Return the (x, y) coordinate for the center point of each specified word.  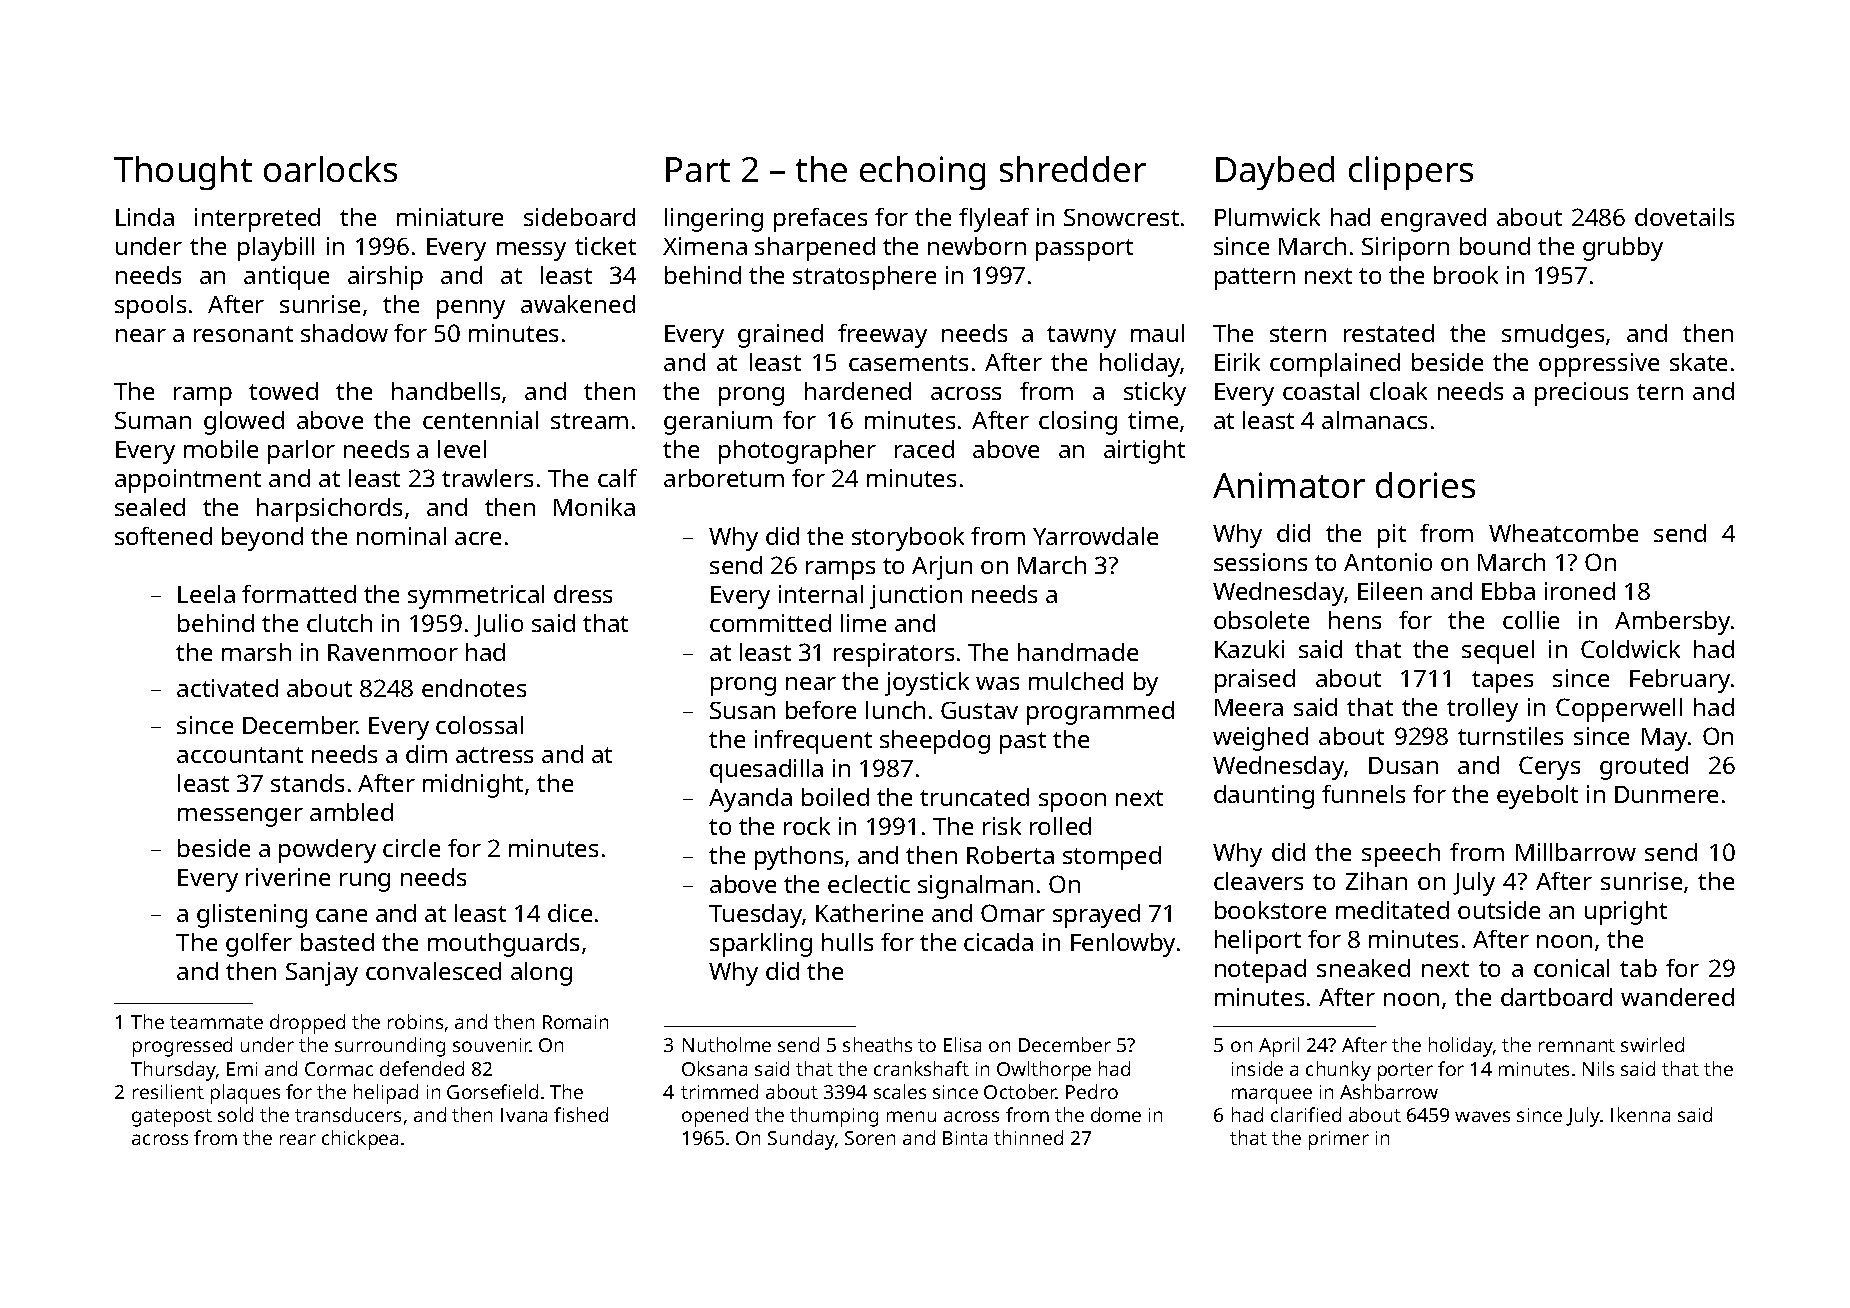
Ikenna (1640, 1114)
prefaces (820, 220)
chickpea (360, 1140)
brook (1466, 275)
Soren (870, 1138)
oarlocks (330, 169)
